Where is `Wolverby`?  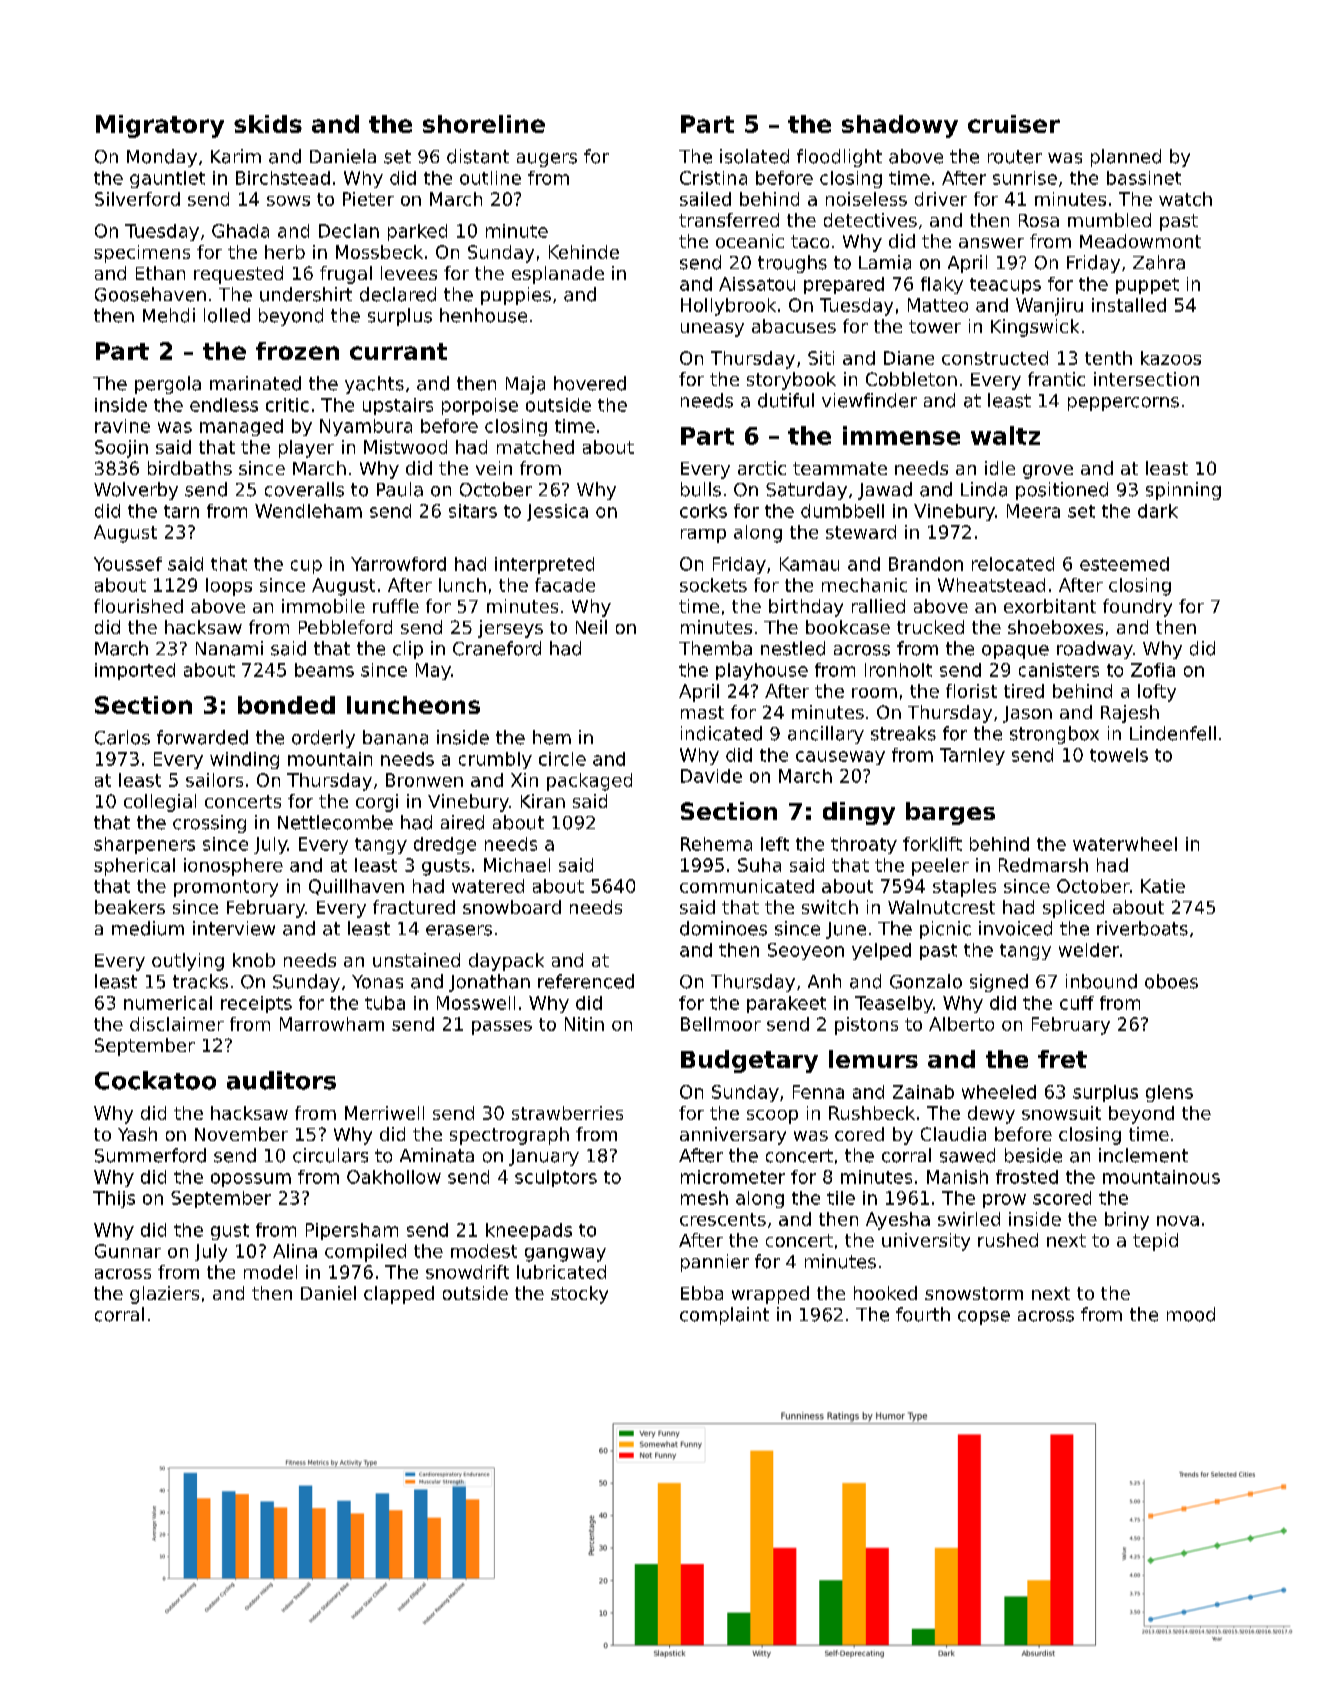
Wolverby is located at coordinates (136, 491).
